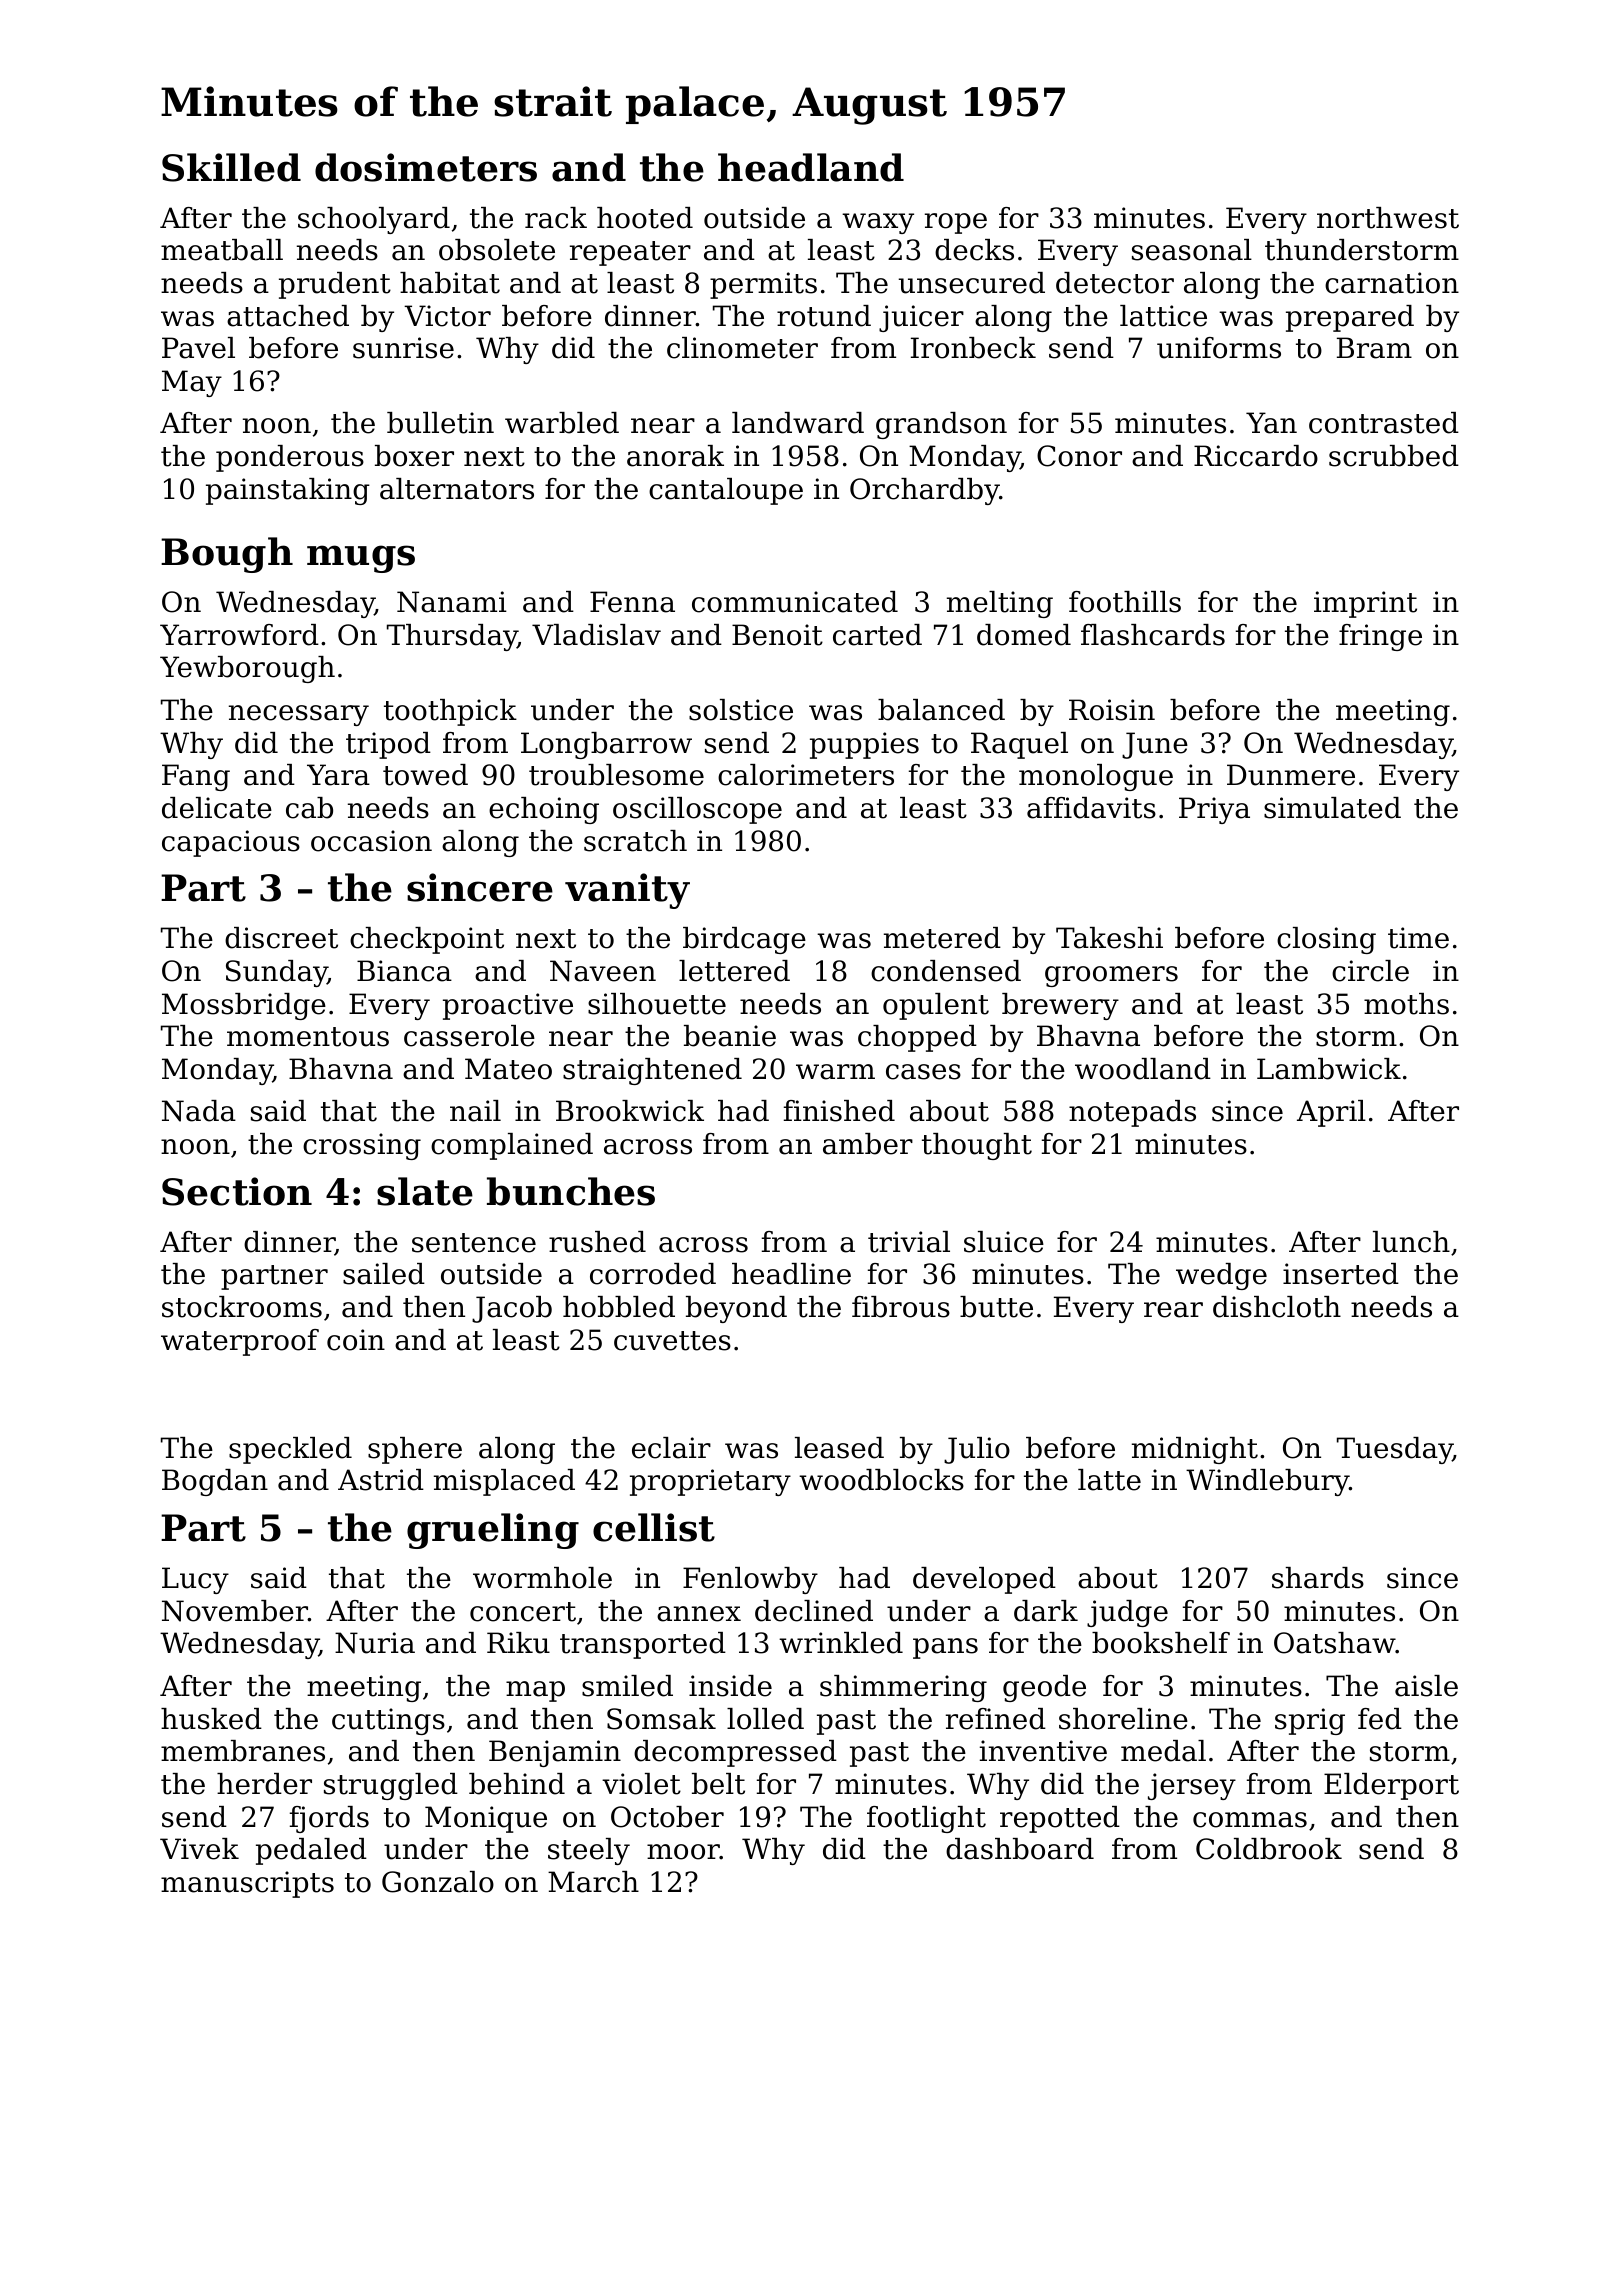 The image size is (1620, 2292). I want to click on April, so click(1331, 1113).
